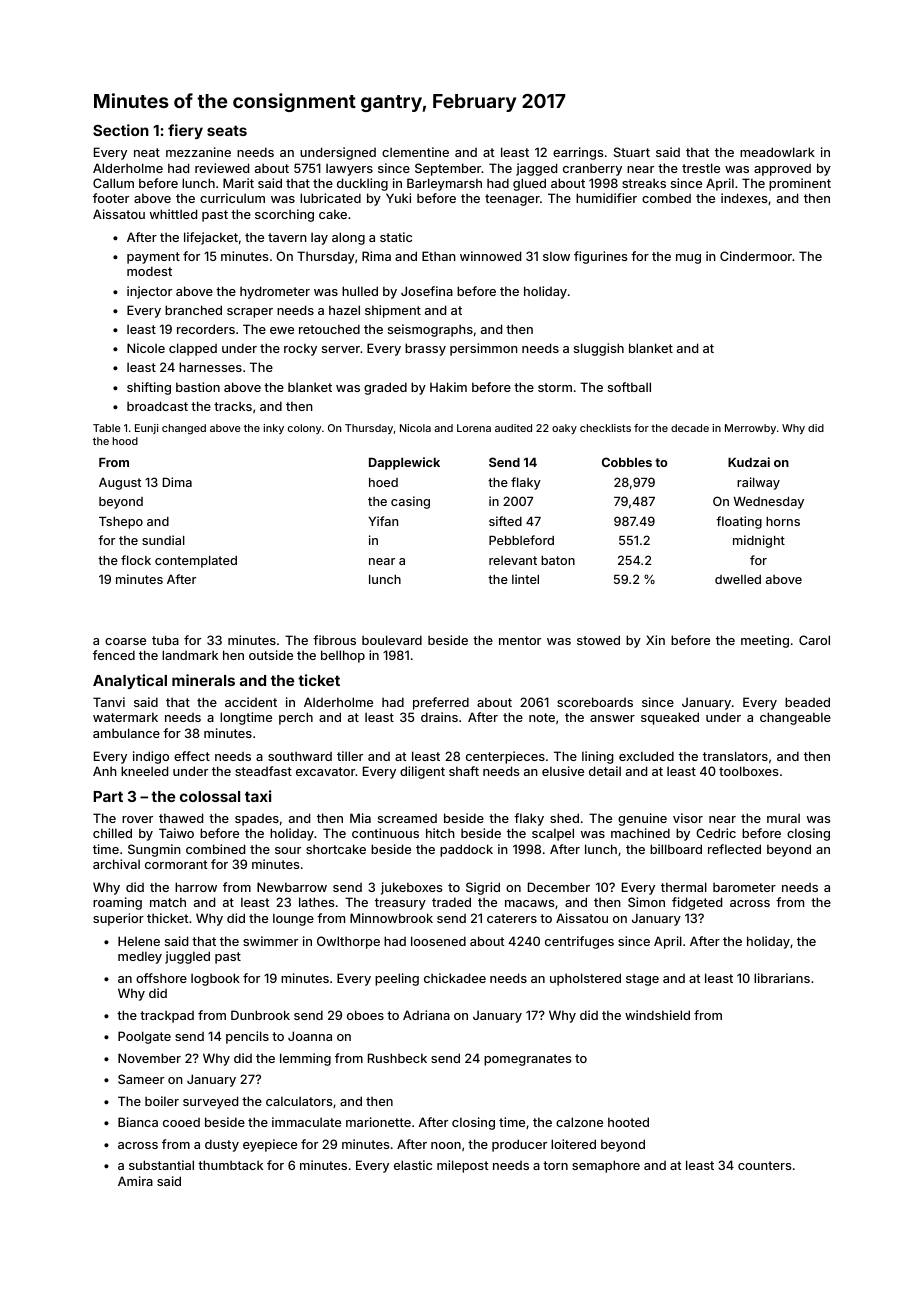  Describe the element at coordinates (393, 311) in the screenshot. I see `shipment` at that location.
